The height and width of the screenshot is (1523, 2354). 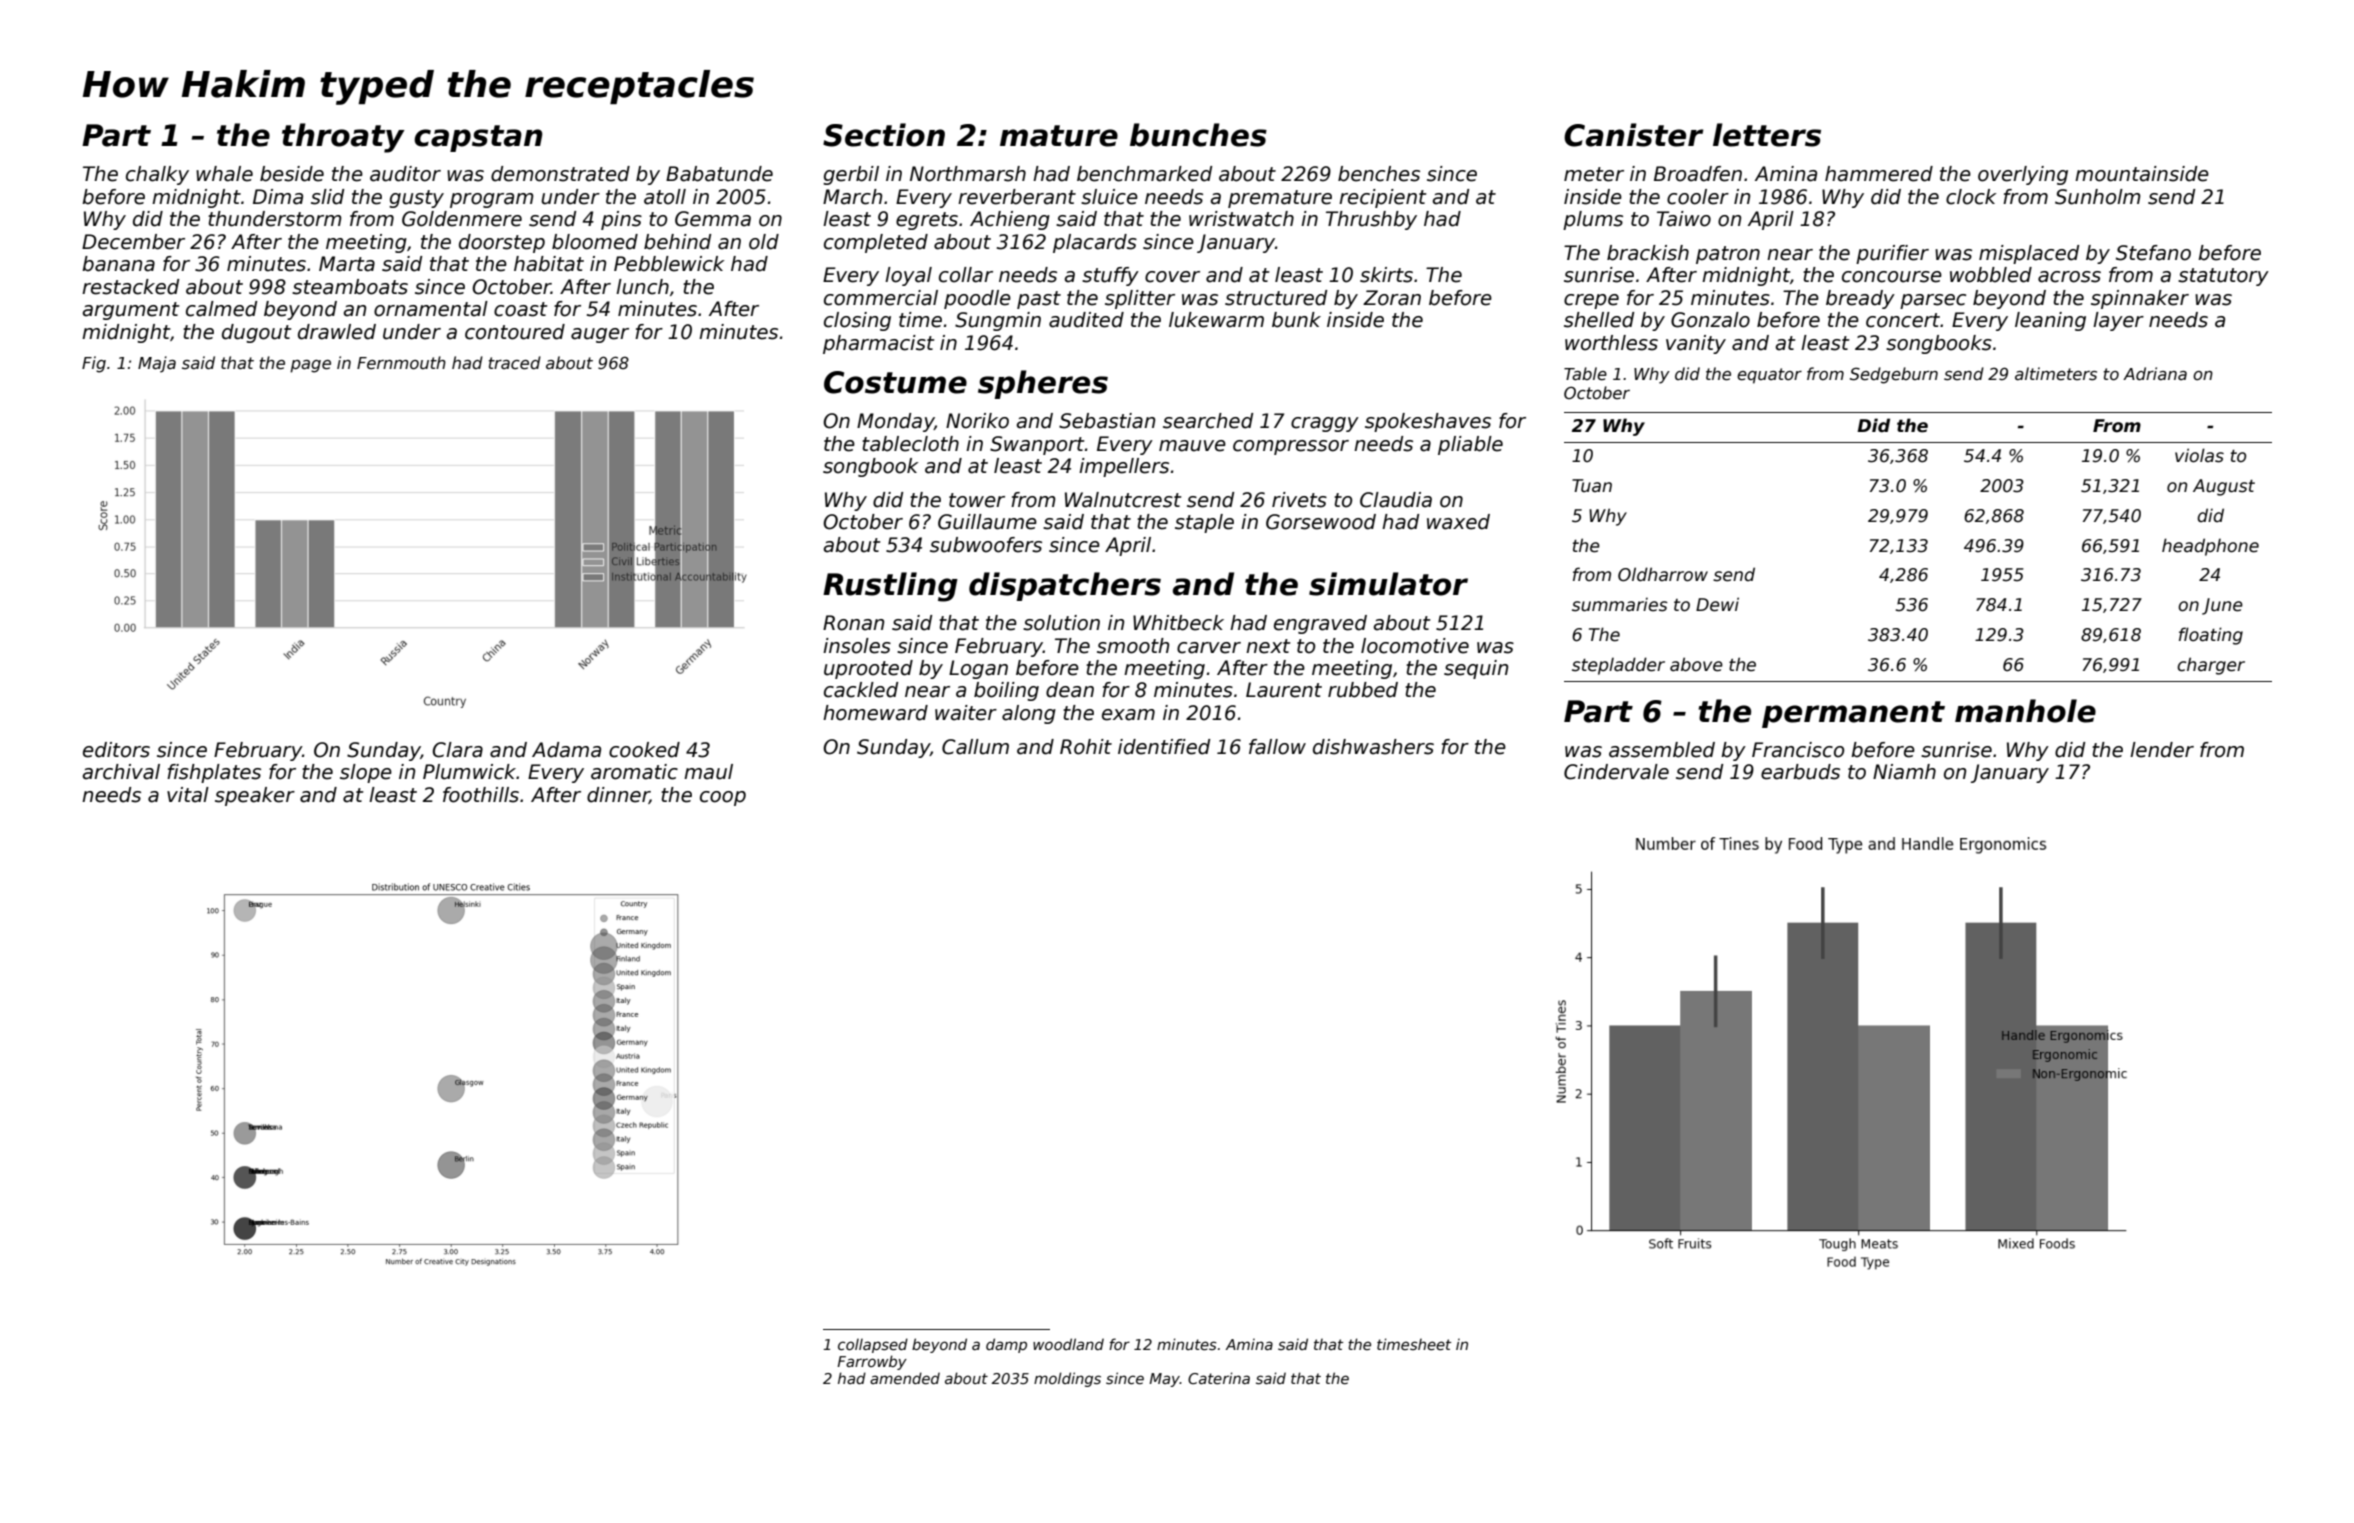 I want to click on foothills, so click(x=481, y=795).
